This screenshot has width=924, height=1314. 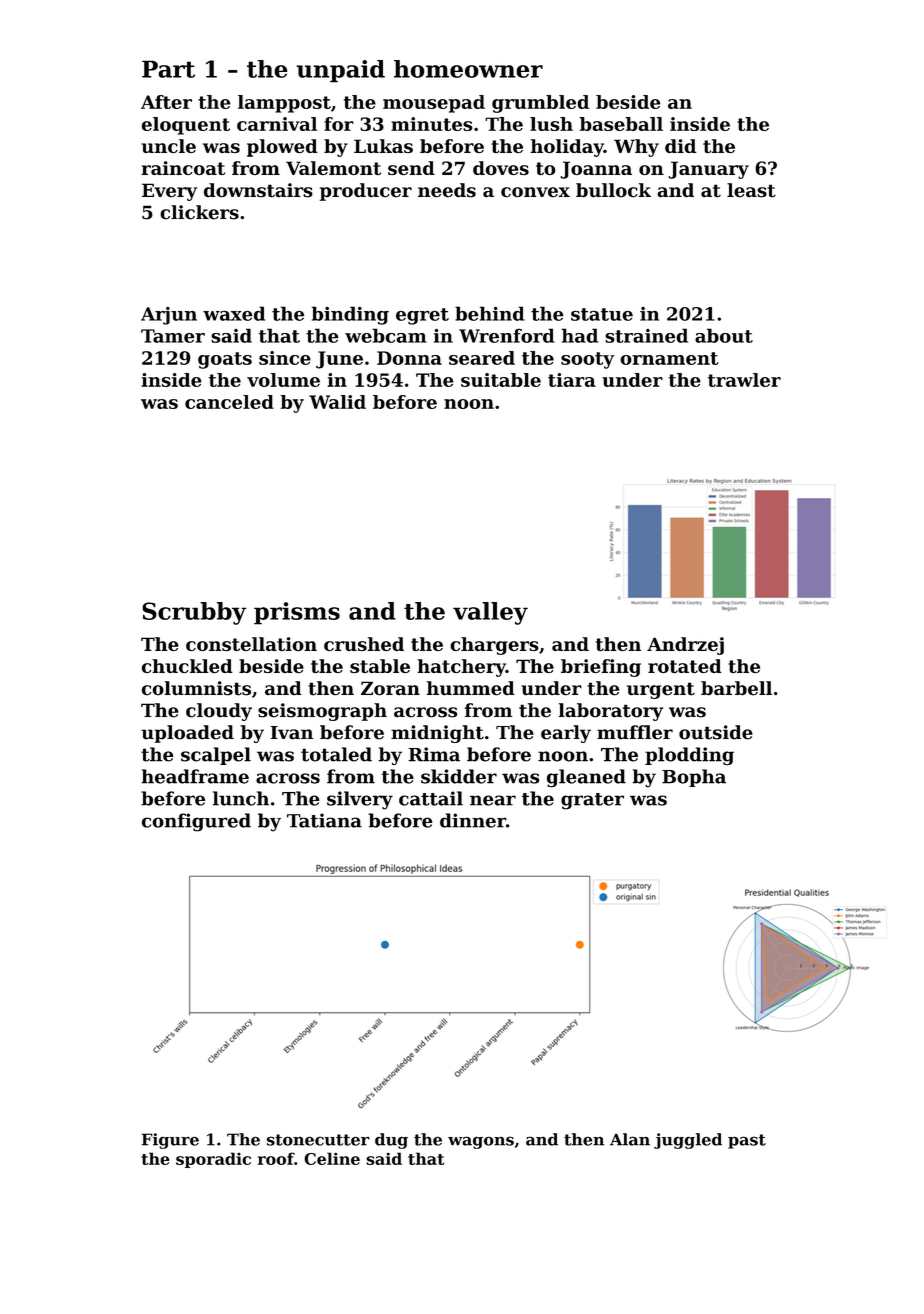 What do you see at coordinates (681, 146) in the screenshot?
I see `did` at bounding box center [681, 146].
